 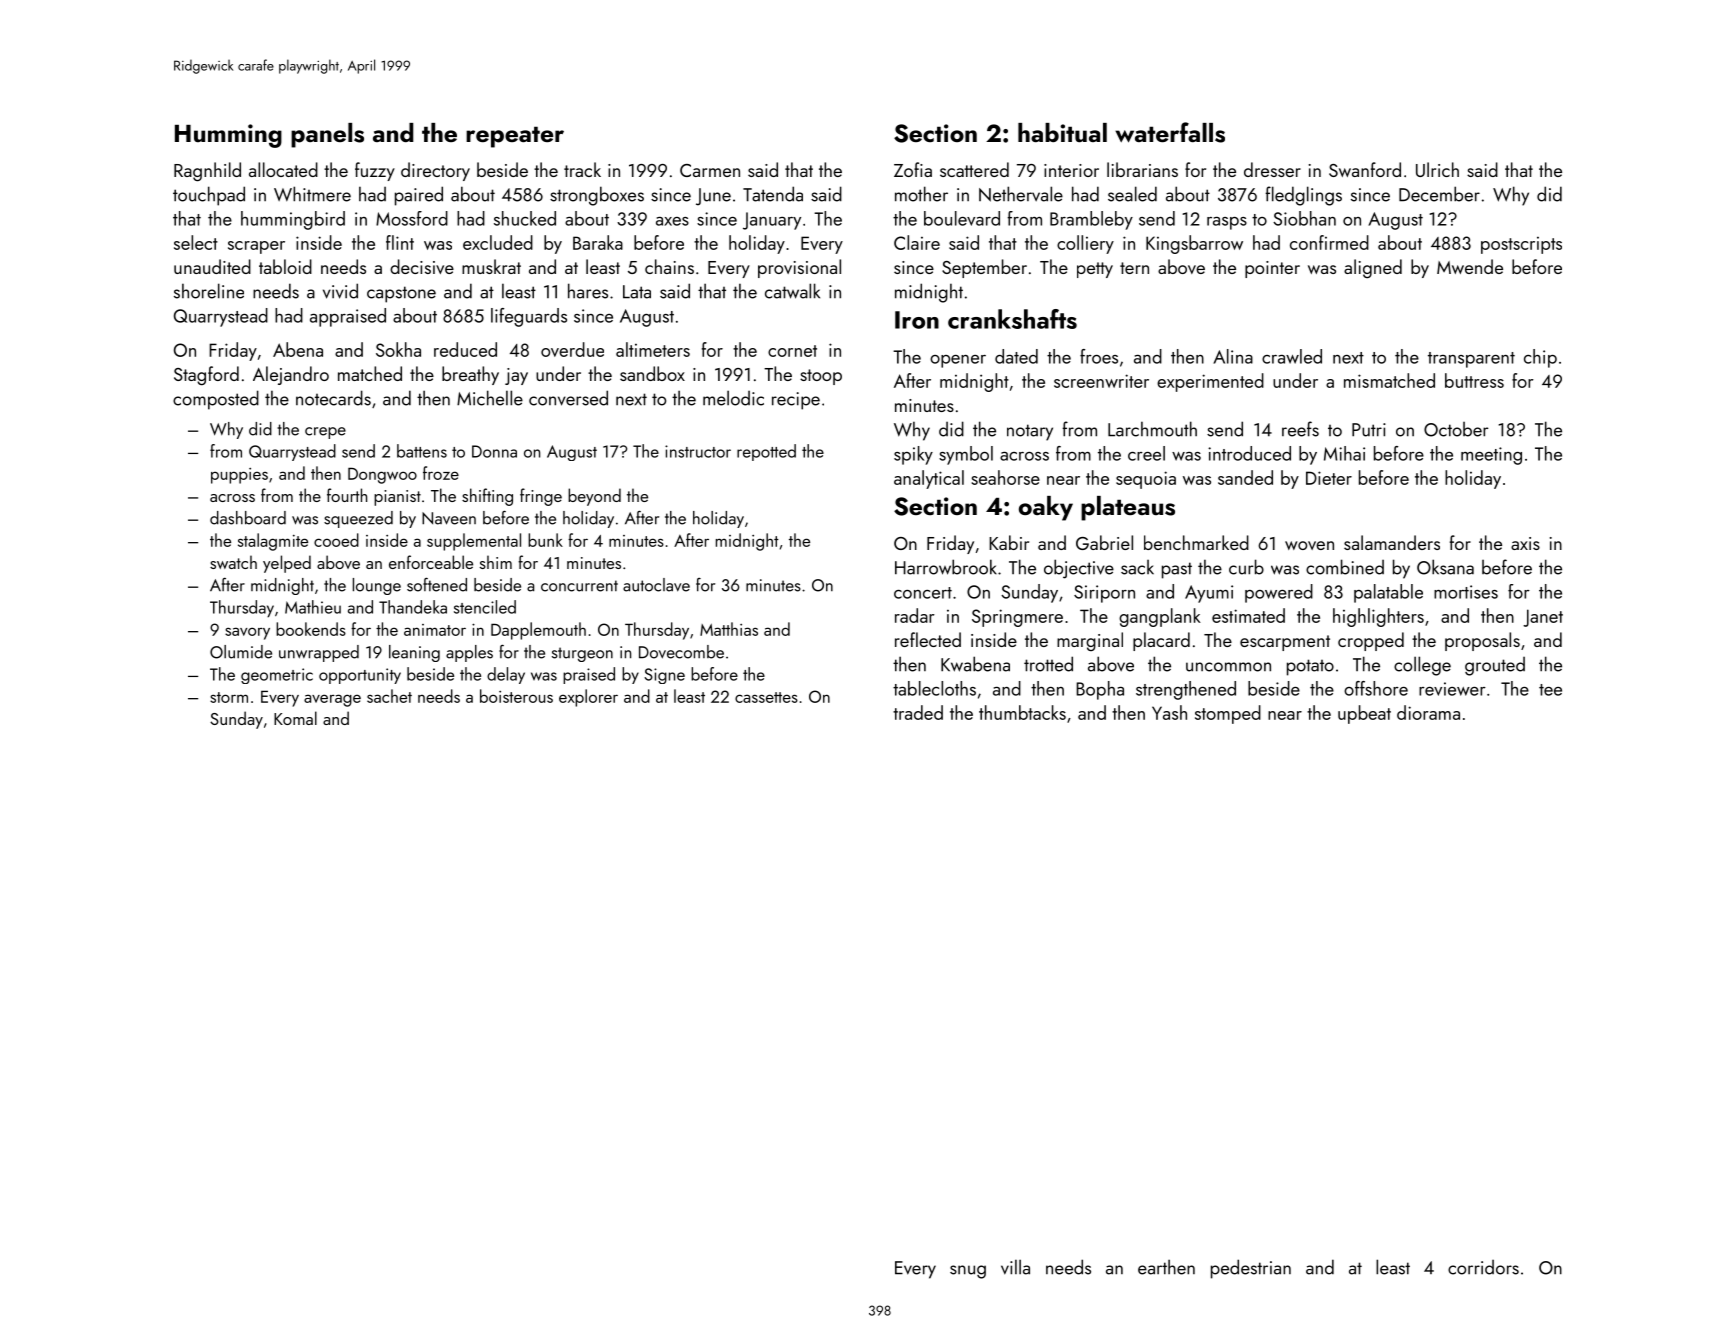 I want to click on upbeat, so click(x=1364, y=714).
